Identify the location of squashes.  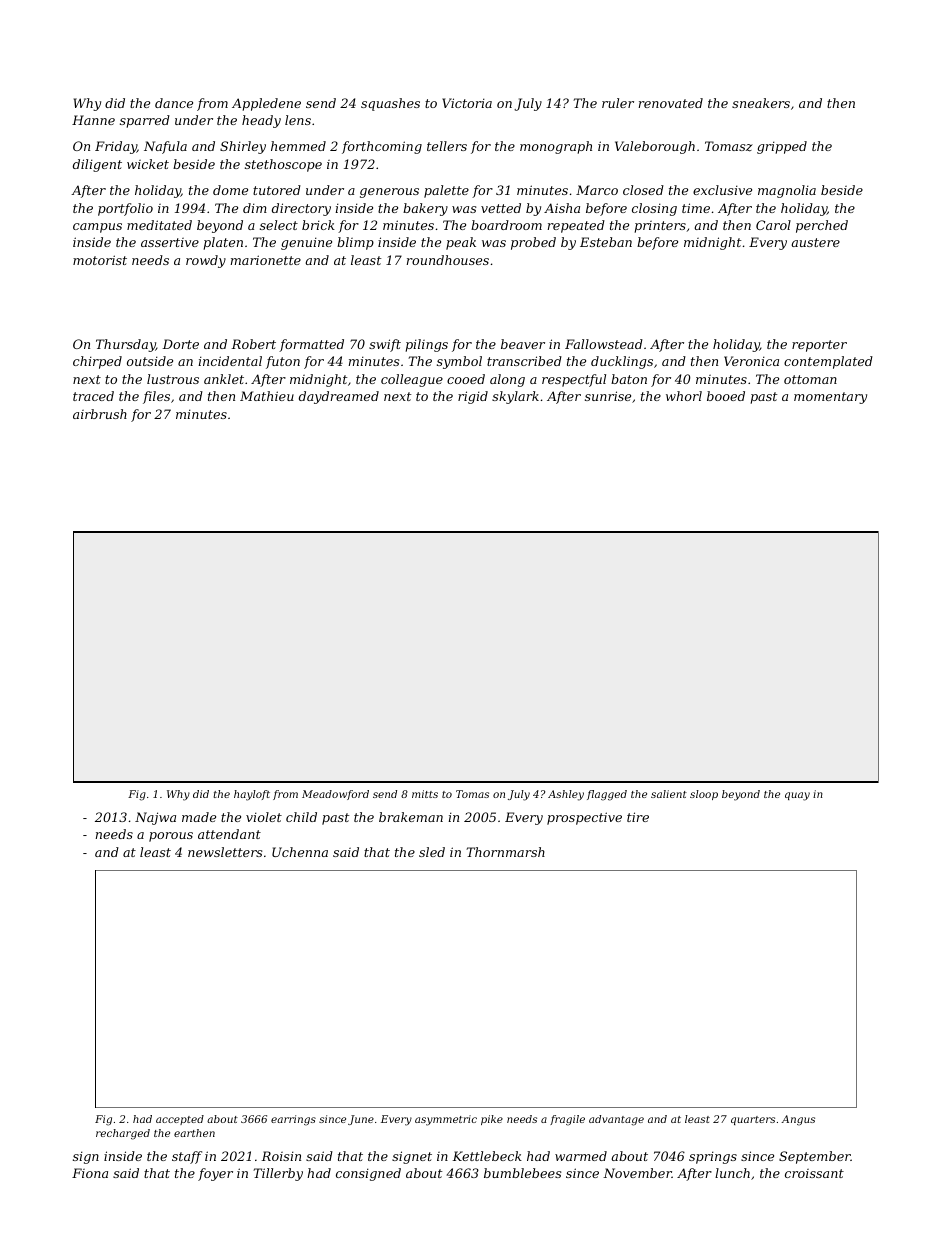
(390, 104).
